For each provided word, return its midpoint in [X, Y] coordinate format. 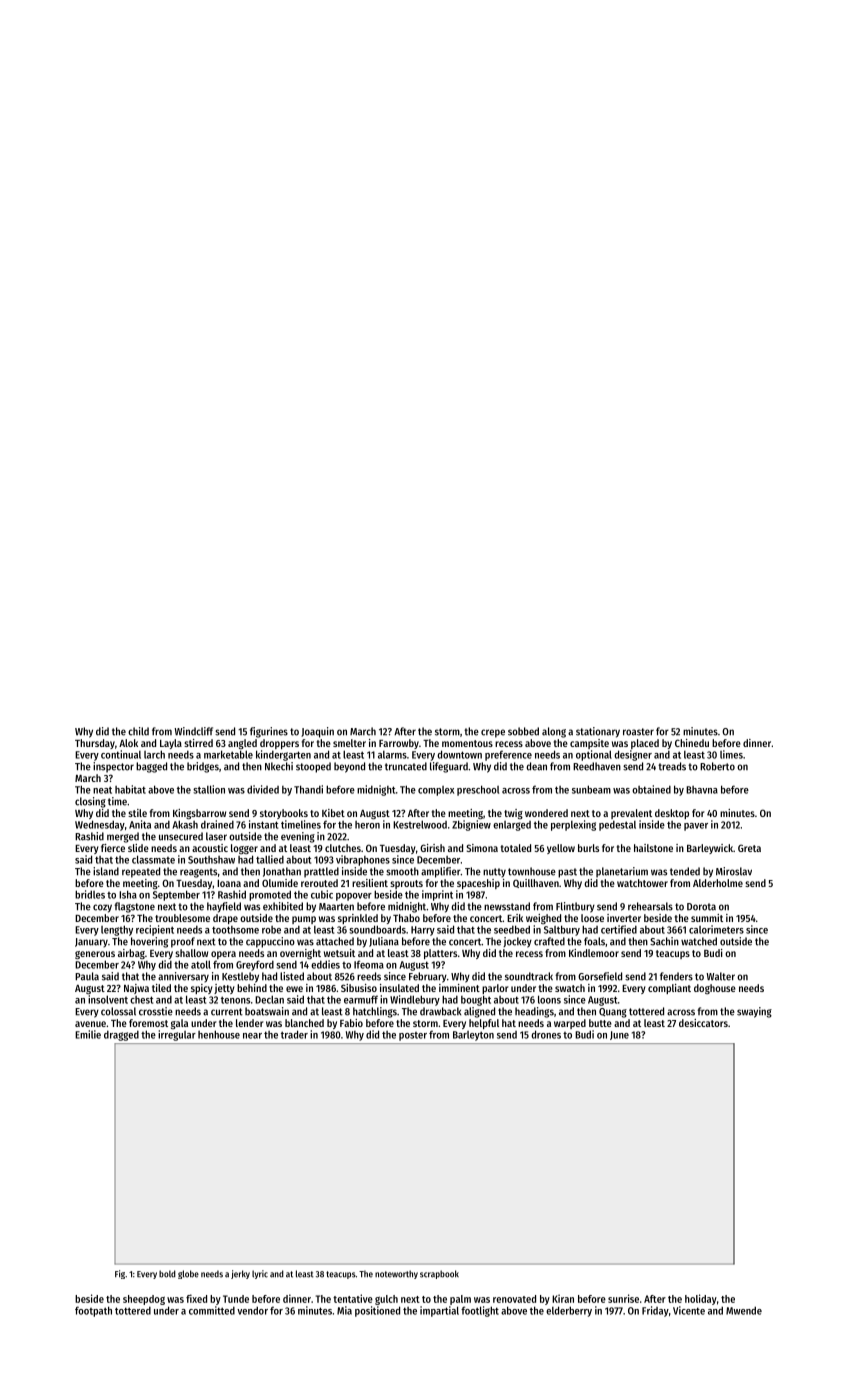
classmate [153, 859]
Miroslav [734, 871]
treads [672, 766]
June [619, 1035]
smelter [349, 743]
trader [294, 1034]
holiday [701, 1299]
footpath [93, 1311]
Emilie [88, 1034]
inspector [113, 767]
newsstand [507, 906]
